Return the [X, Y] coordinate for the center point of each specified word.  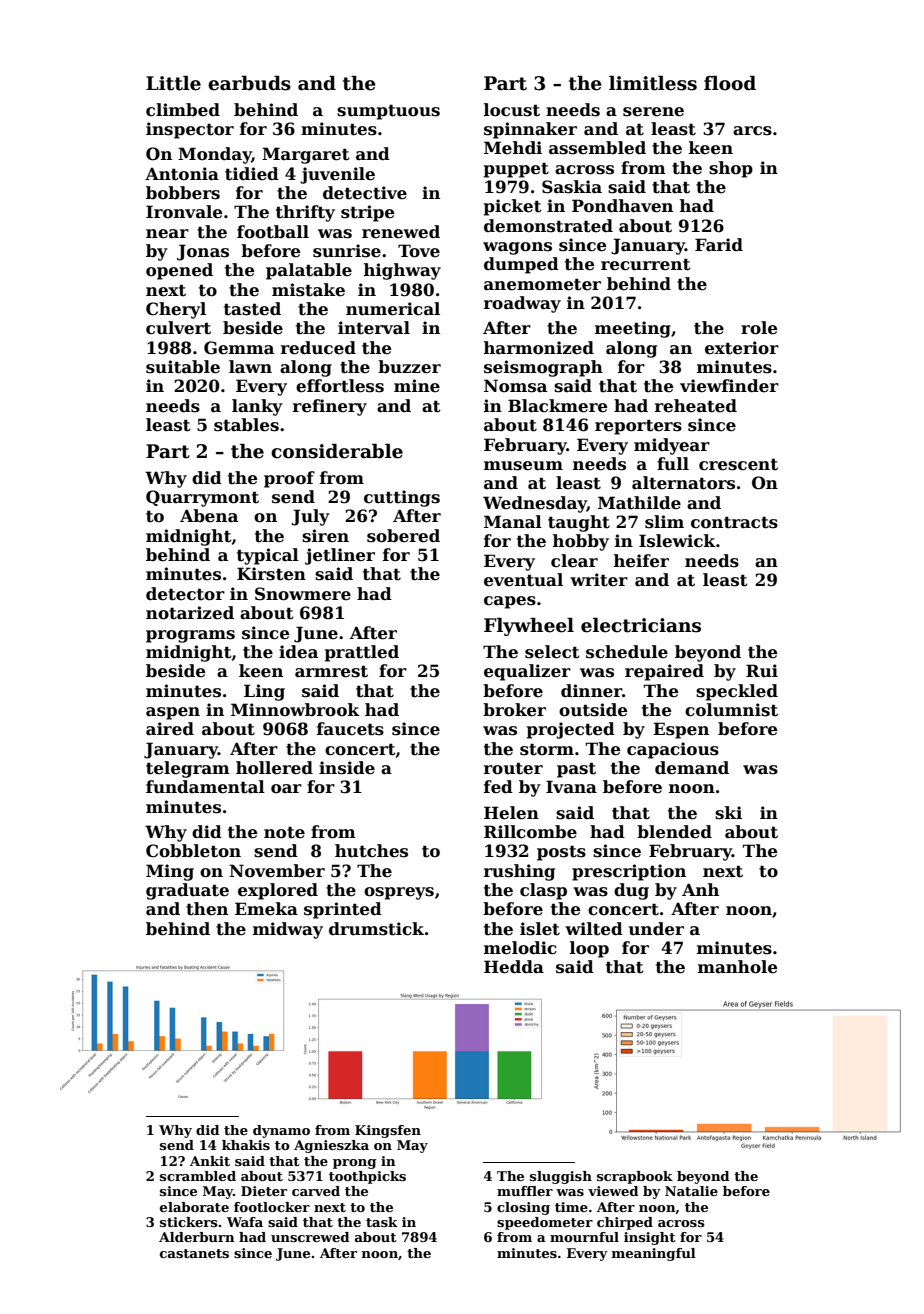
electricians [641, 625]
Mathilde [639, 503]
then [207, 909]
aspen [173, 713]
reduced [318, 348]
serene [653, 112]
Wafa [245, 1222]
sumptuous [388, 112]
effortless [340, 386]
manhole [737, 967]
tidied [252, 174]
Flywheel [529, 627]
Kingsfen [388, 1131]
